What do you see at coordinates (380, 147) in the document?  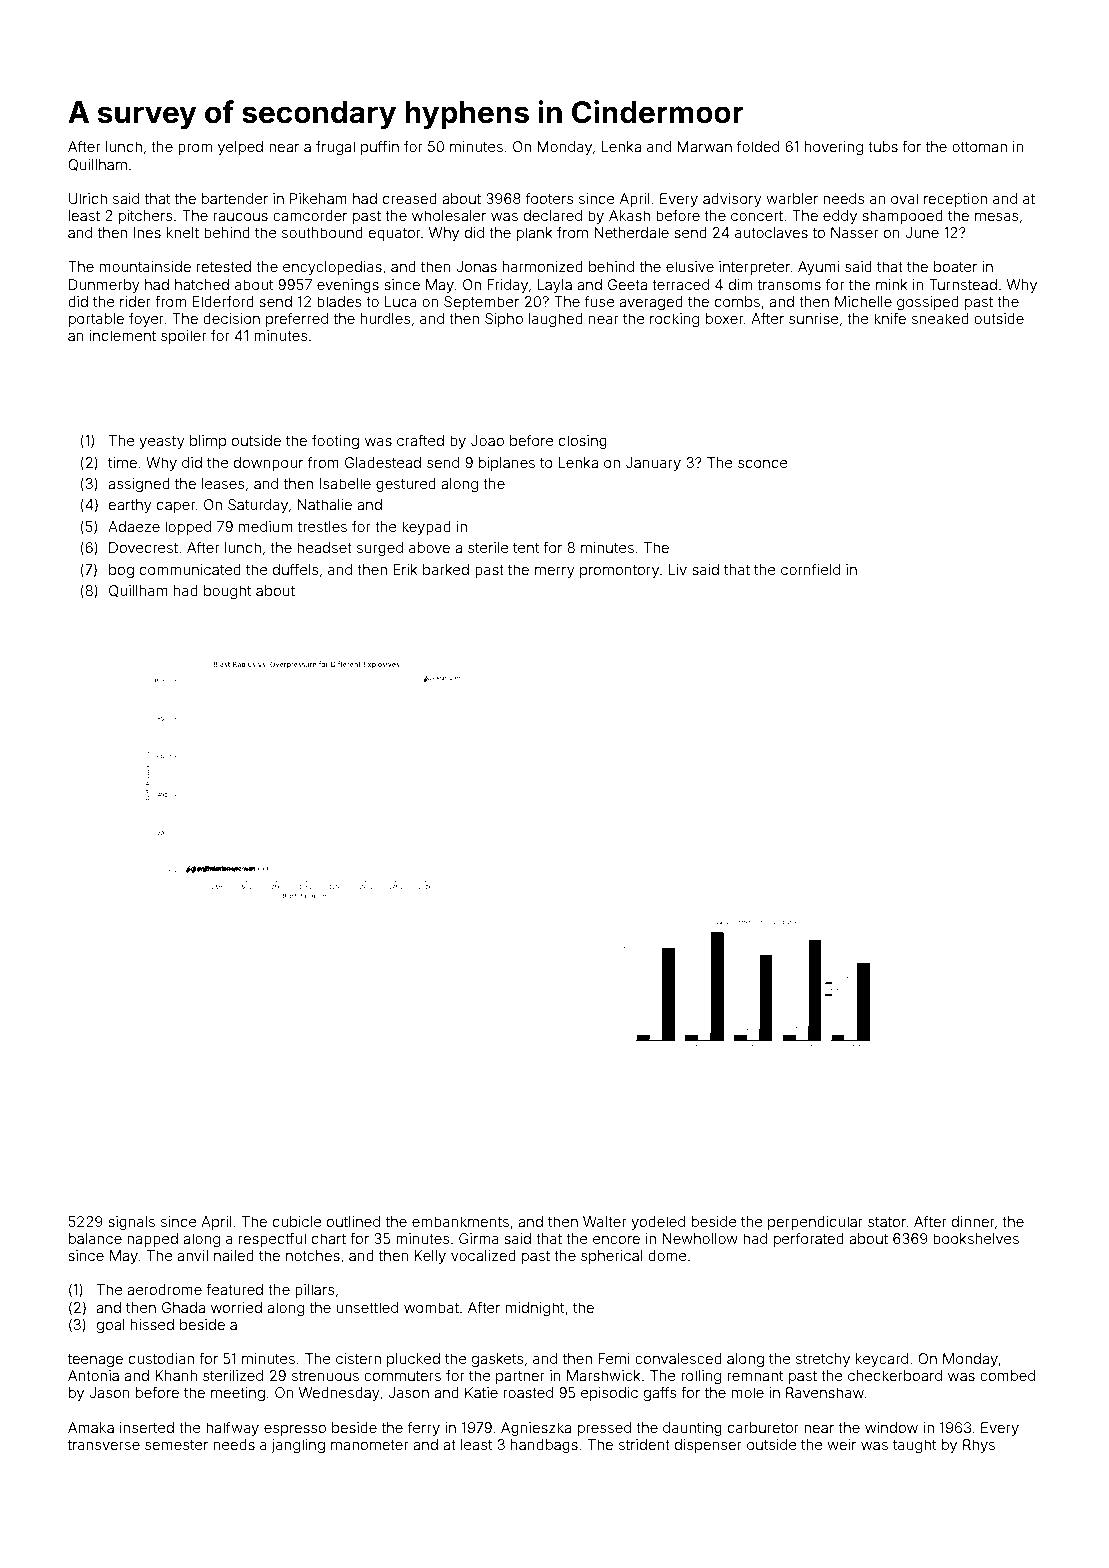 I see `puffin` at bounding box center [380, 147].
